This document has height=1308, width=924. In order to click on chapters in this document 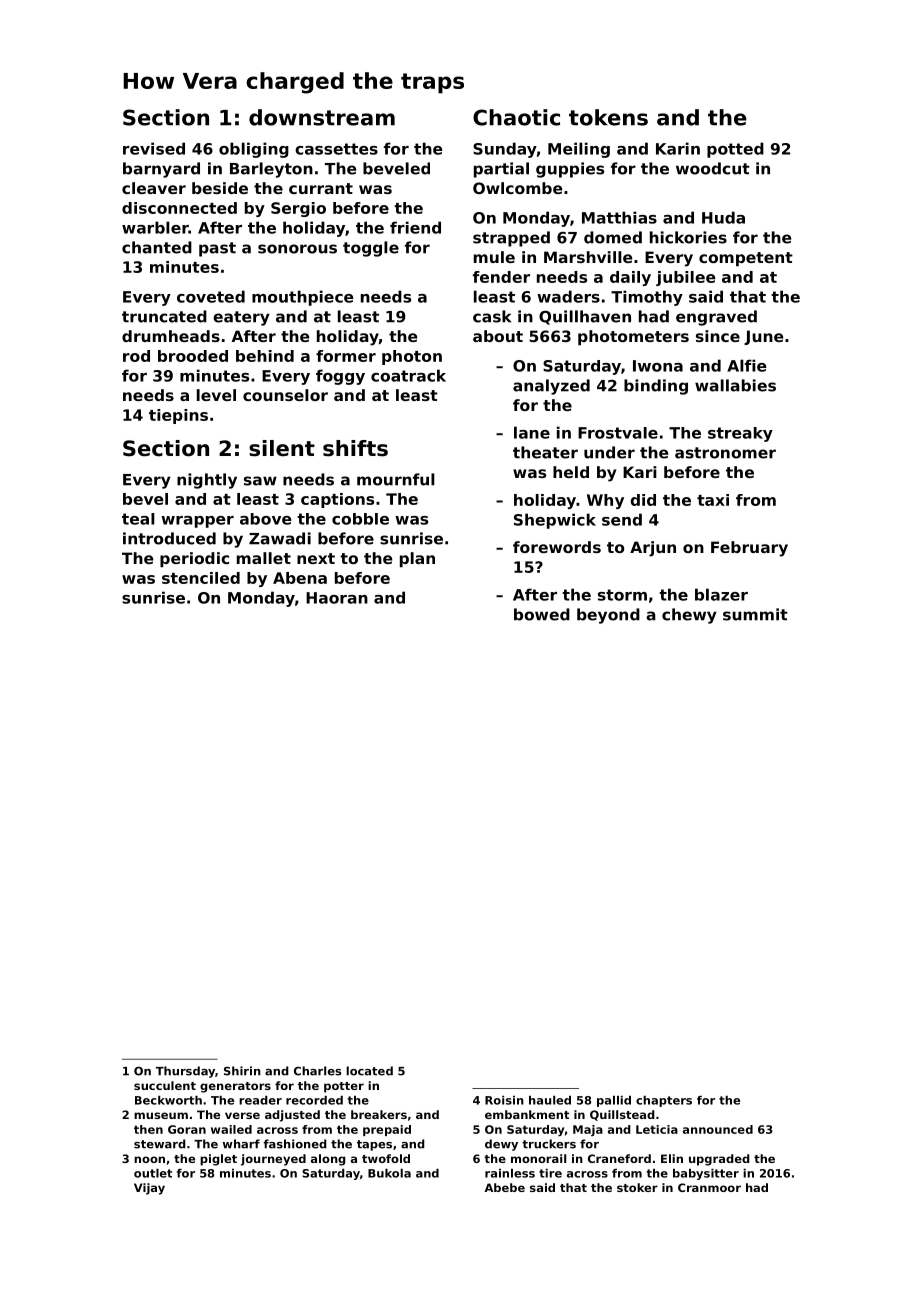, I will do `click(664, 1101)`.
